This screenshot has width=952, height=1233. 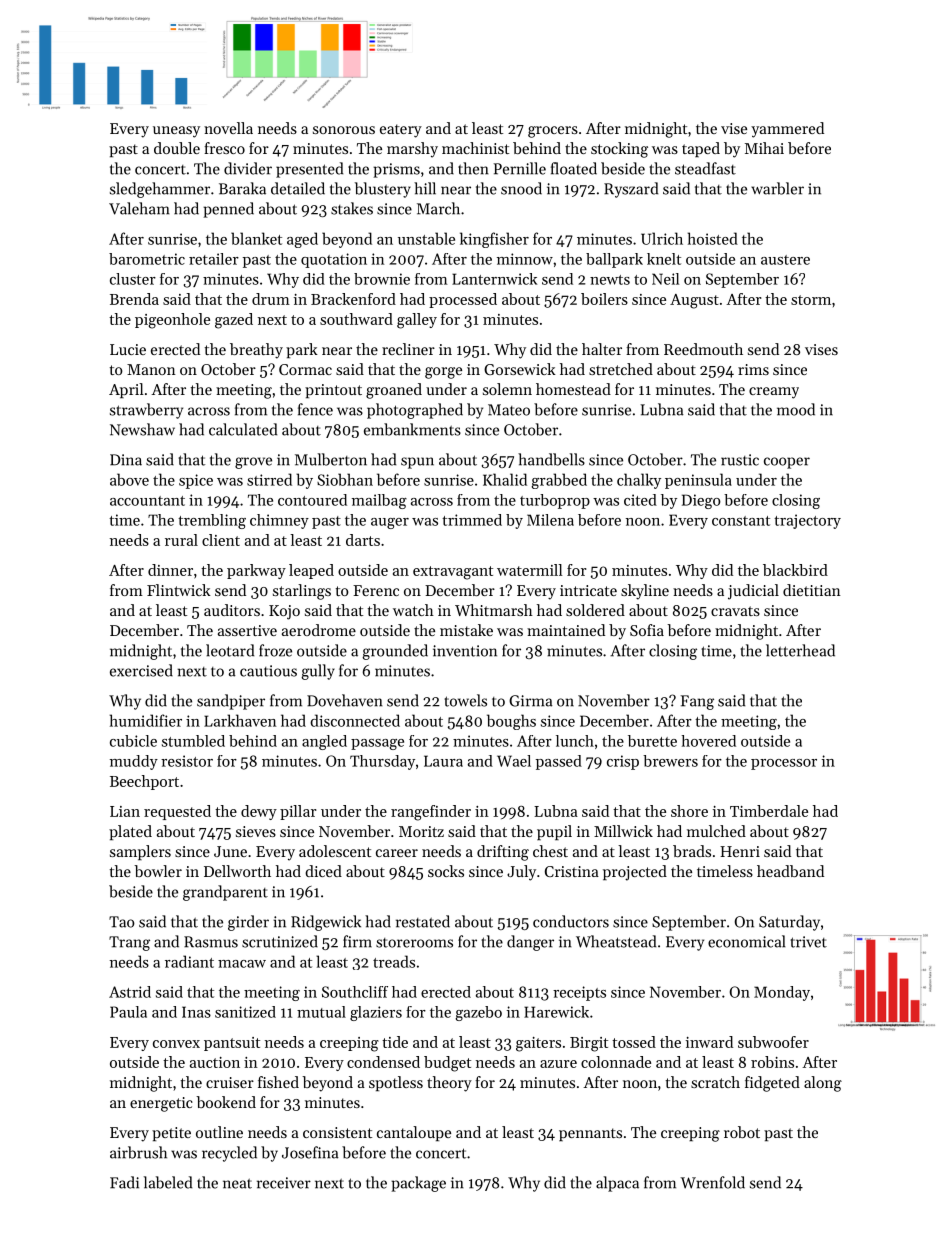 What do you see at coordinates (418, 1184) in the screenshot?
I see `package` at bounding box center [418, 1184].
